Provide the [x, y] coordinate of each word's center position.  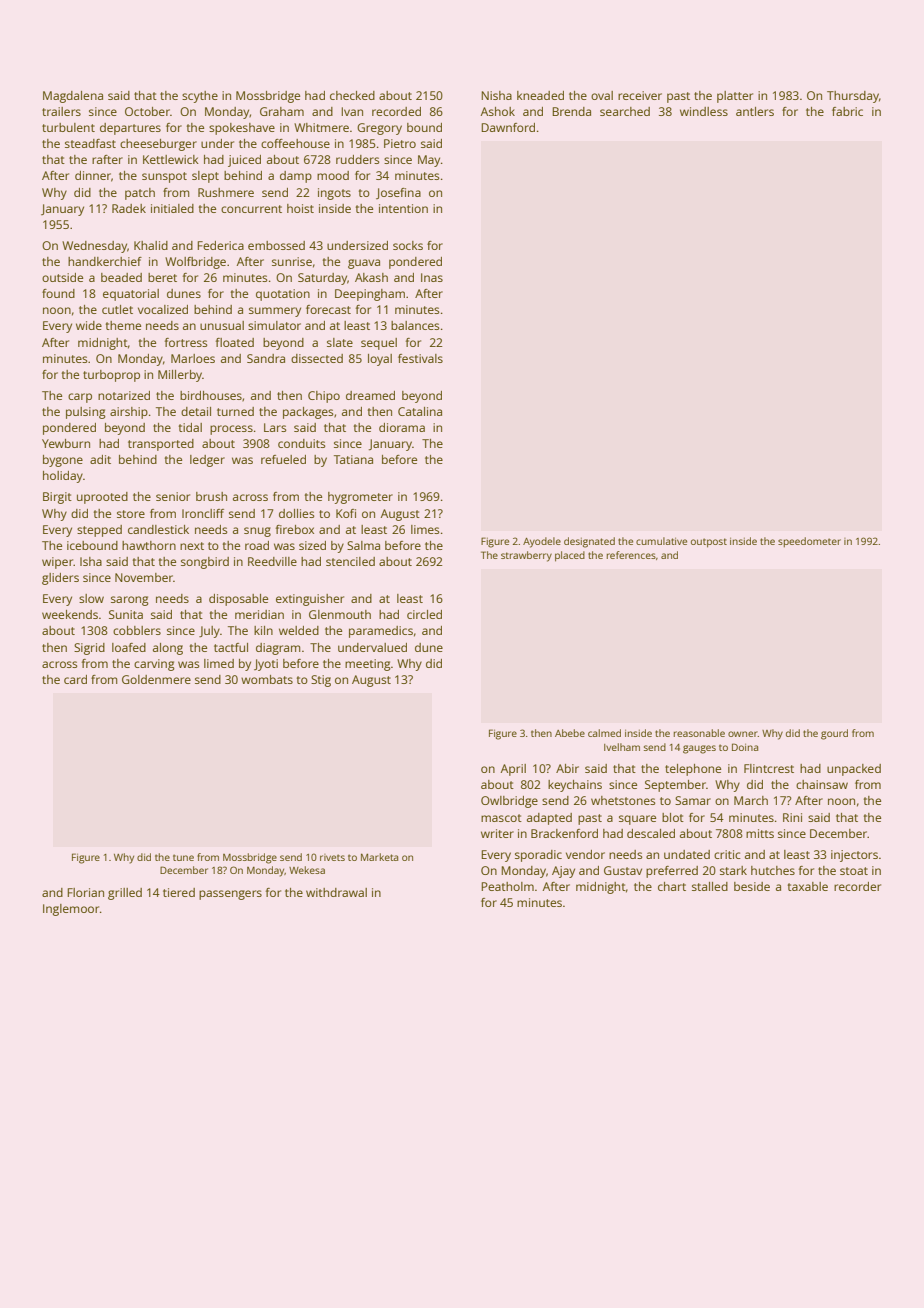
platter [735, 97]
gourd [834, 734]
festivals [420, 358]
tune [183, 857]
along [168, 649]
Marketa [379, 857]
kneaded [540, 95]
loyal [380, 360]
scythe [200, 97]
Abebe [570, 733]
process [231, 430]
